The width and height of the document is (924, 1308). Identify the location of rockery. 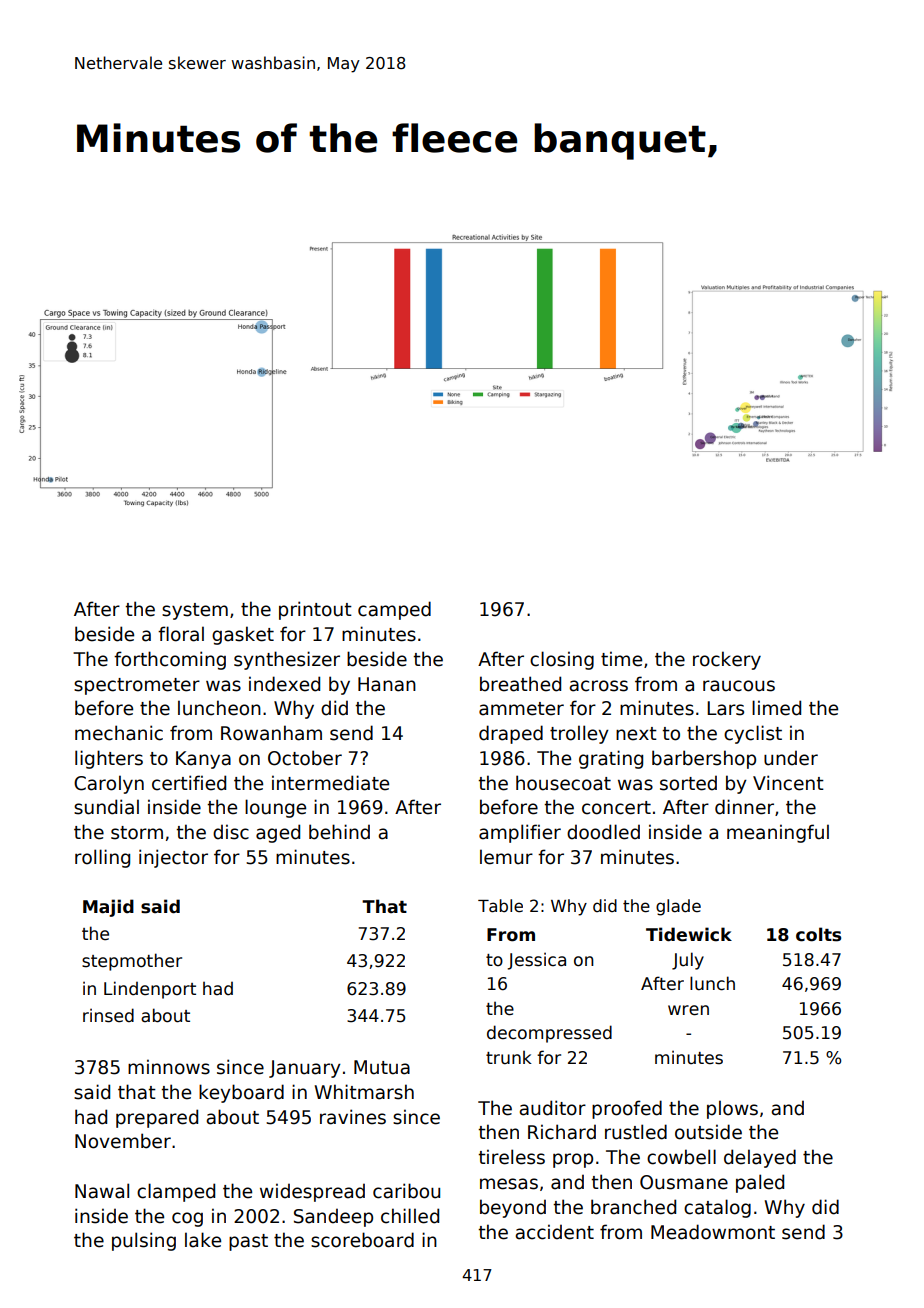
(727, 660).
